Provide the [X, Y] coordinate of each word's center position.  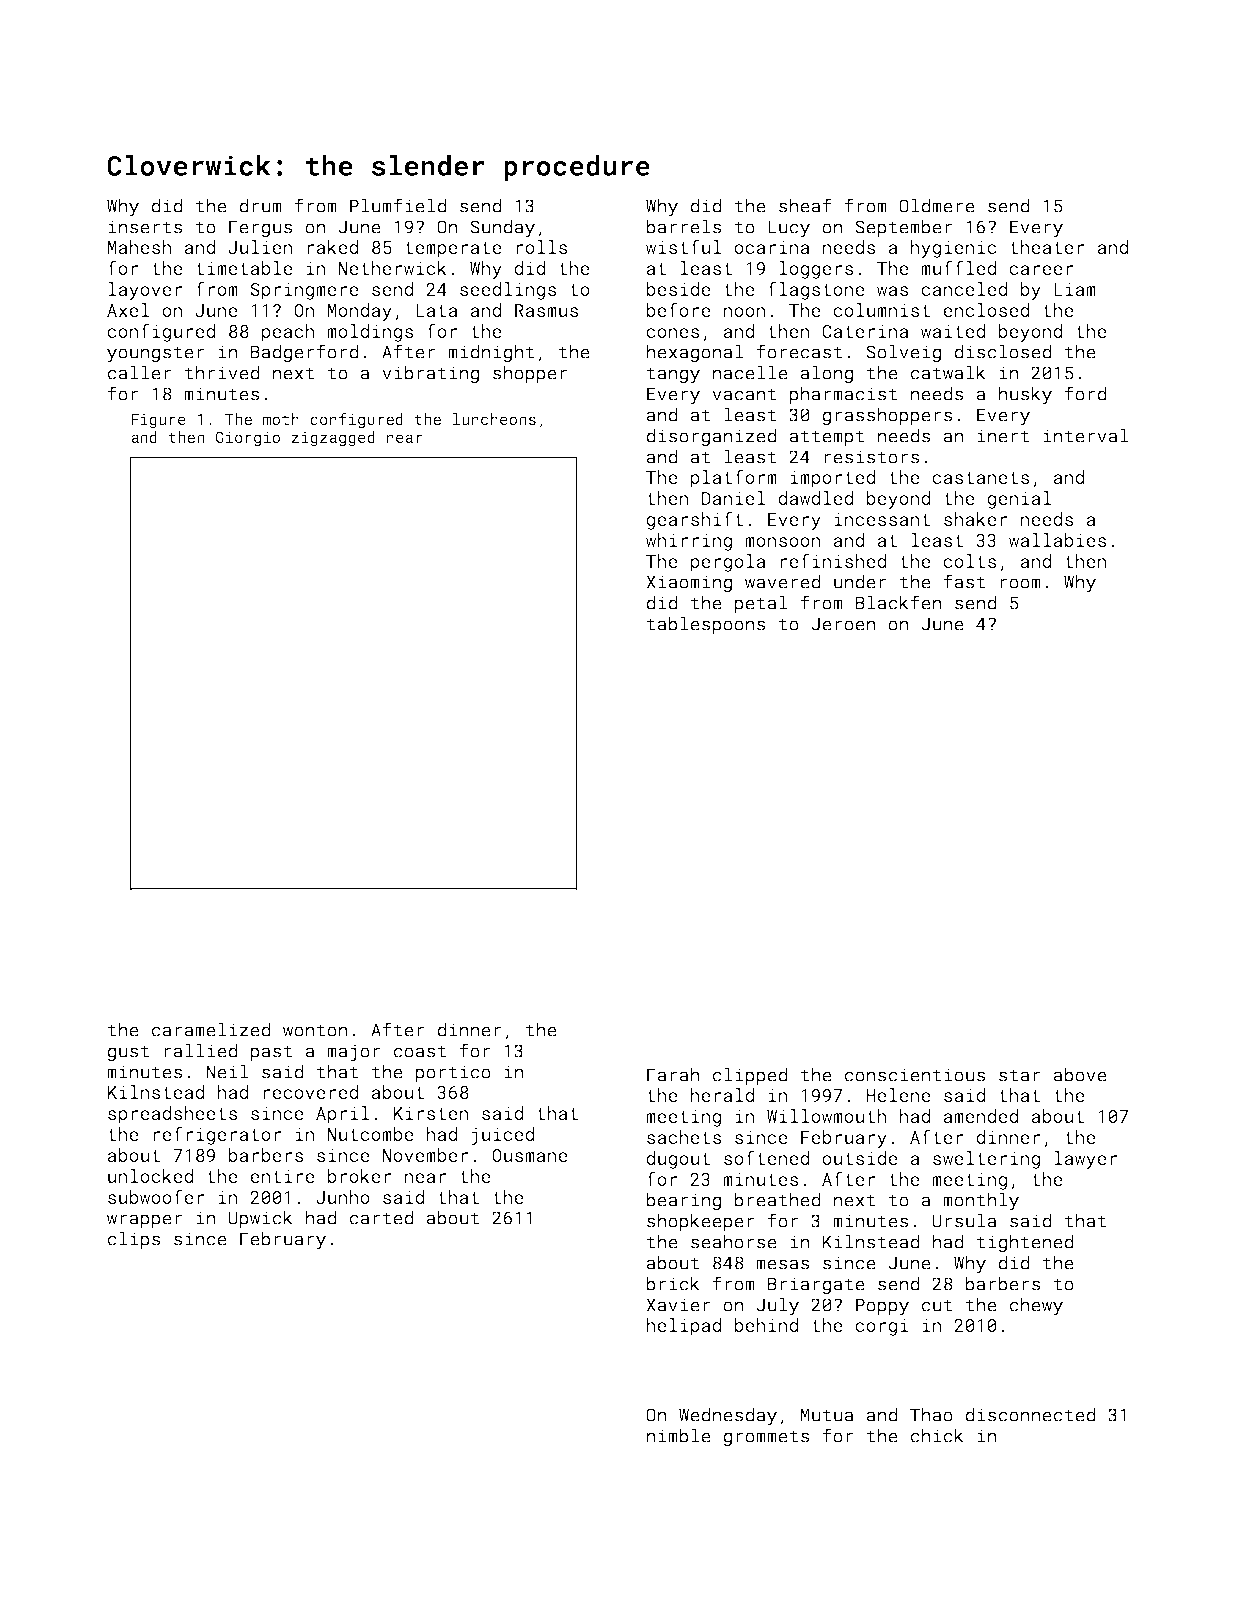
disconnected [1030, 1414]
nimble [679, 1435]
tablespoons [706, 625]
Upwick [260, 1219]
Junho [343, 1197]
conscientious [915, 1075]
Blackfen [898, 602]
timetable [244, 268]
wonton [315, 1030]
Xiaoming [689, 584]
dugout [678, 1160]
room [1020, 583]
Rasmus [546, 310]
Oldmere [937, 205]
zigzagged [333, 439]
